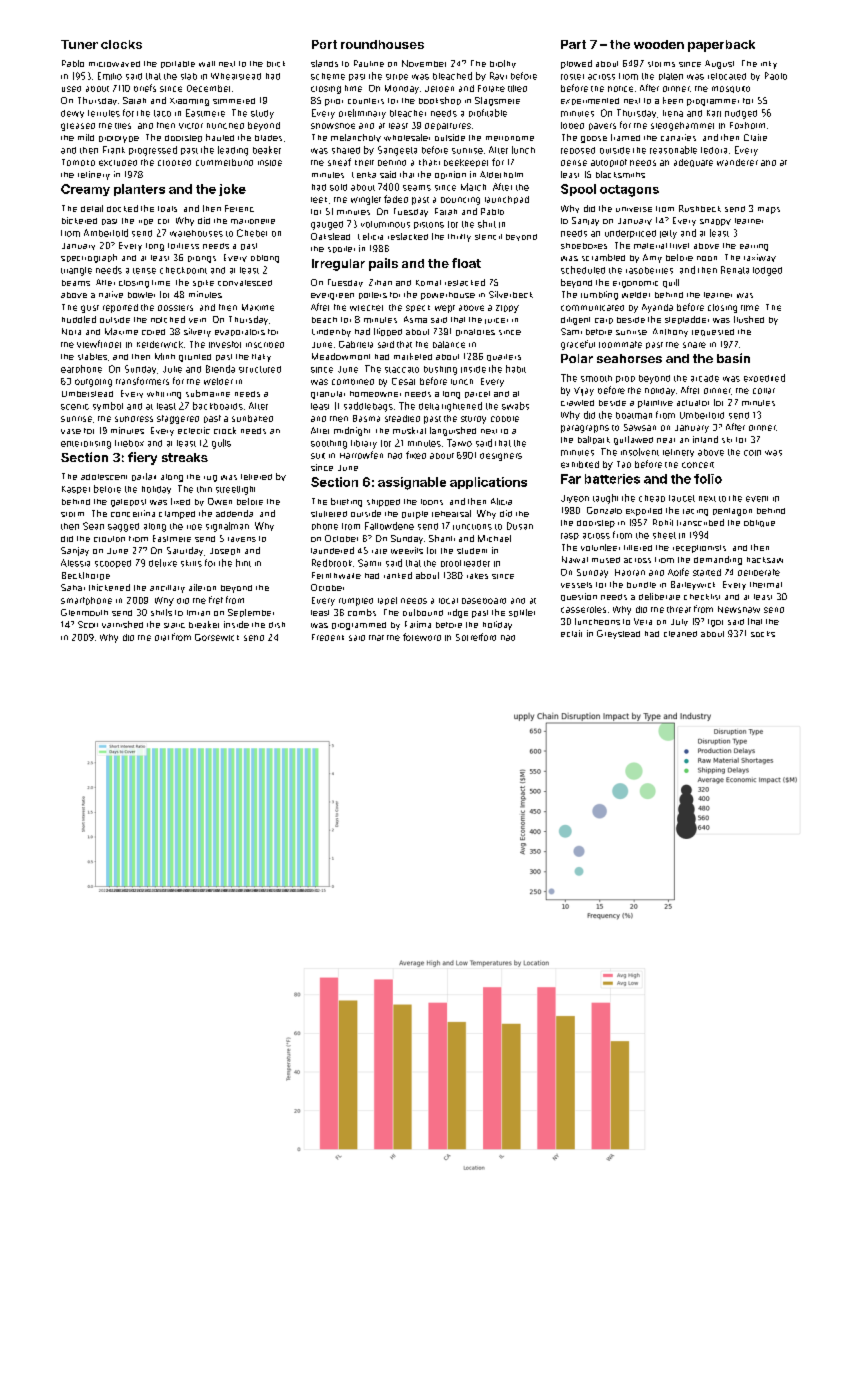  Describe the element at coordinates (88, 624) in the screenshot. I see `Scott` at that location.
